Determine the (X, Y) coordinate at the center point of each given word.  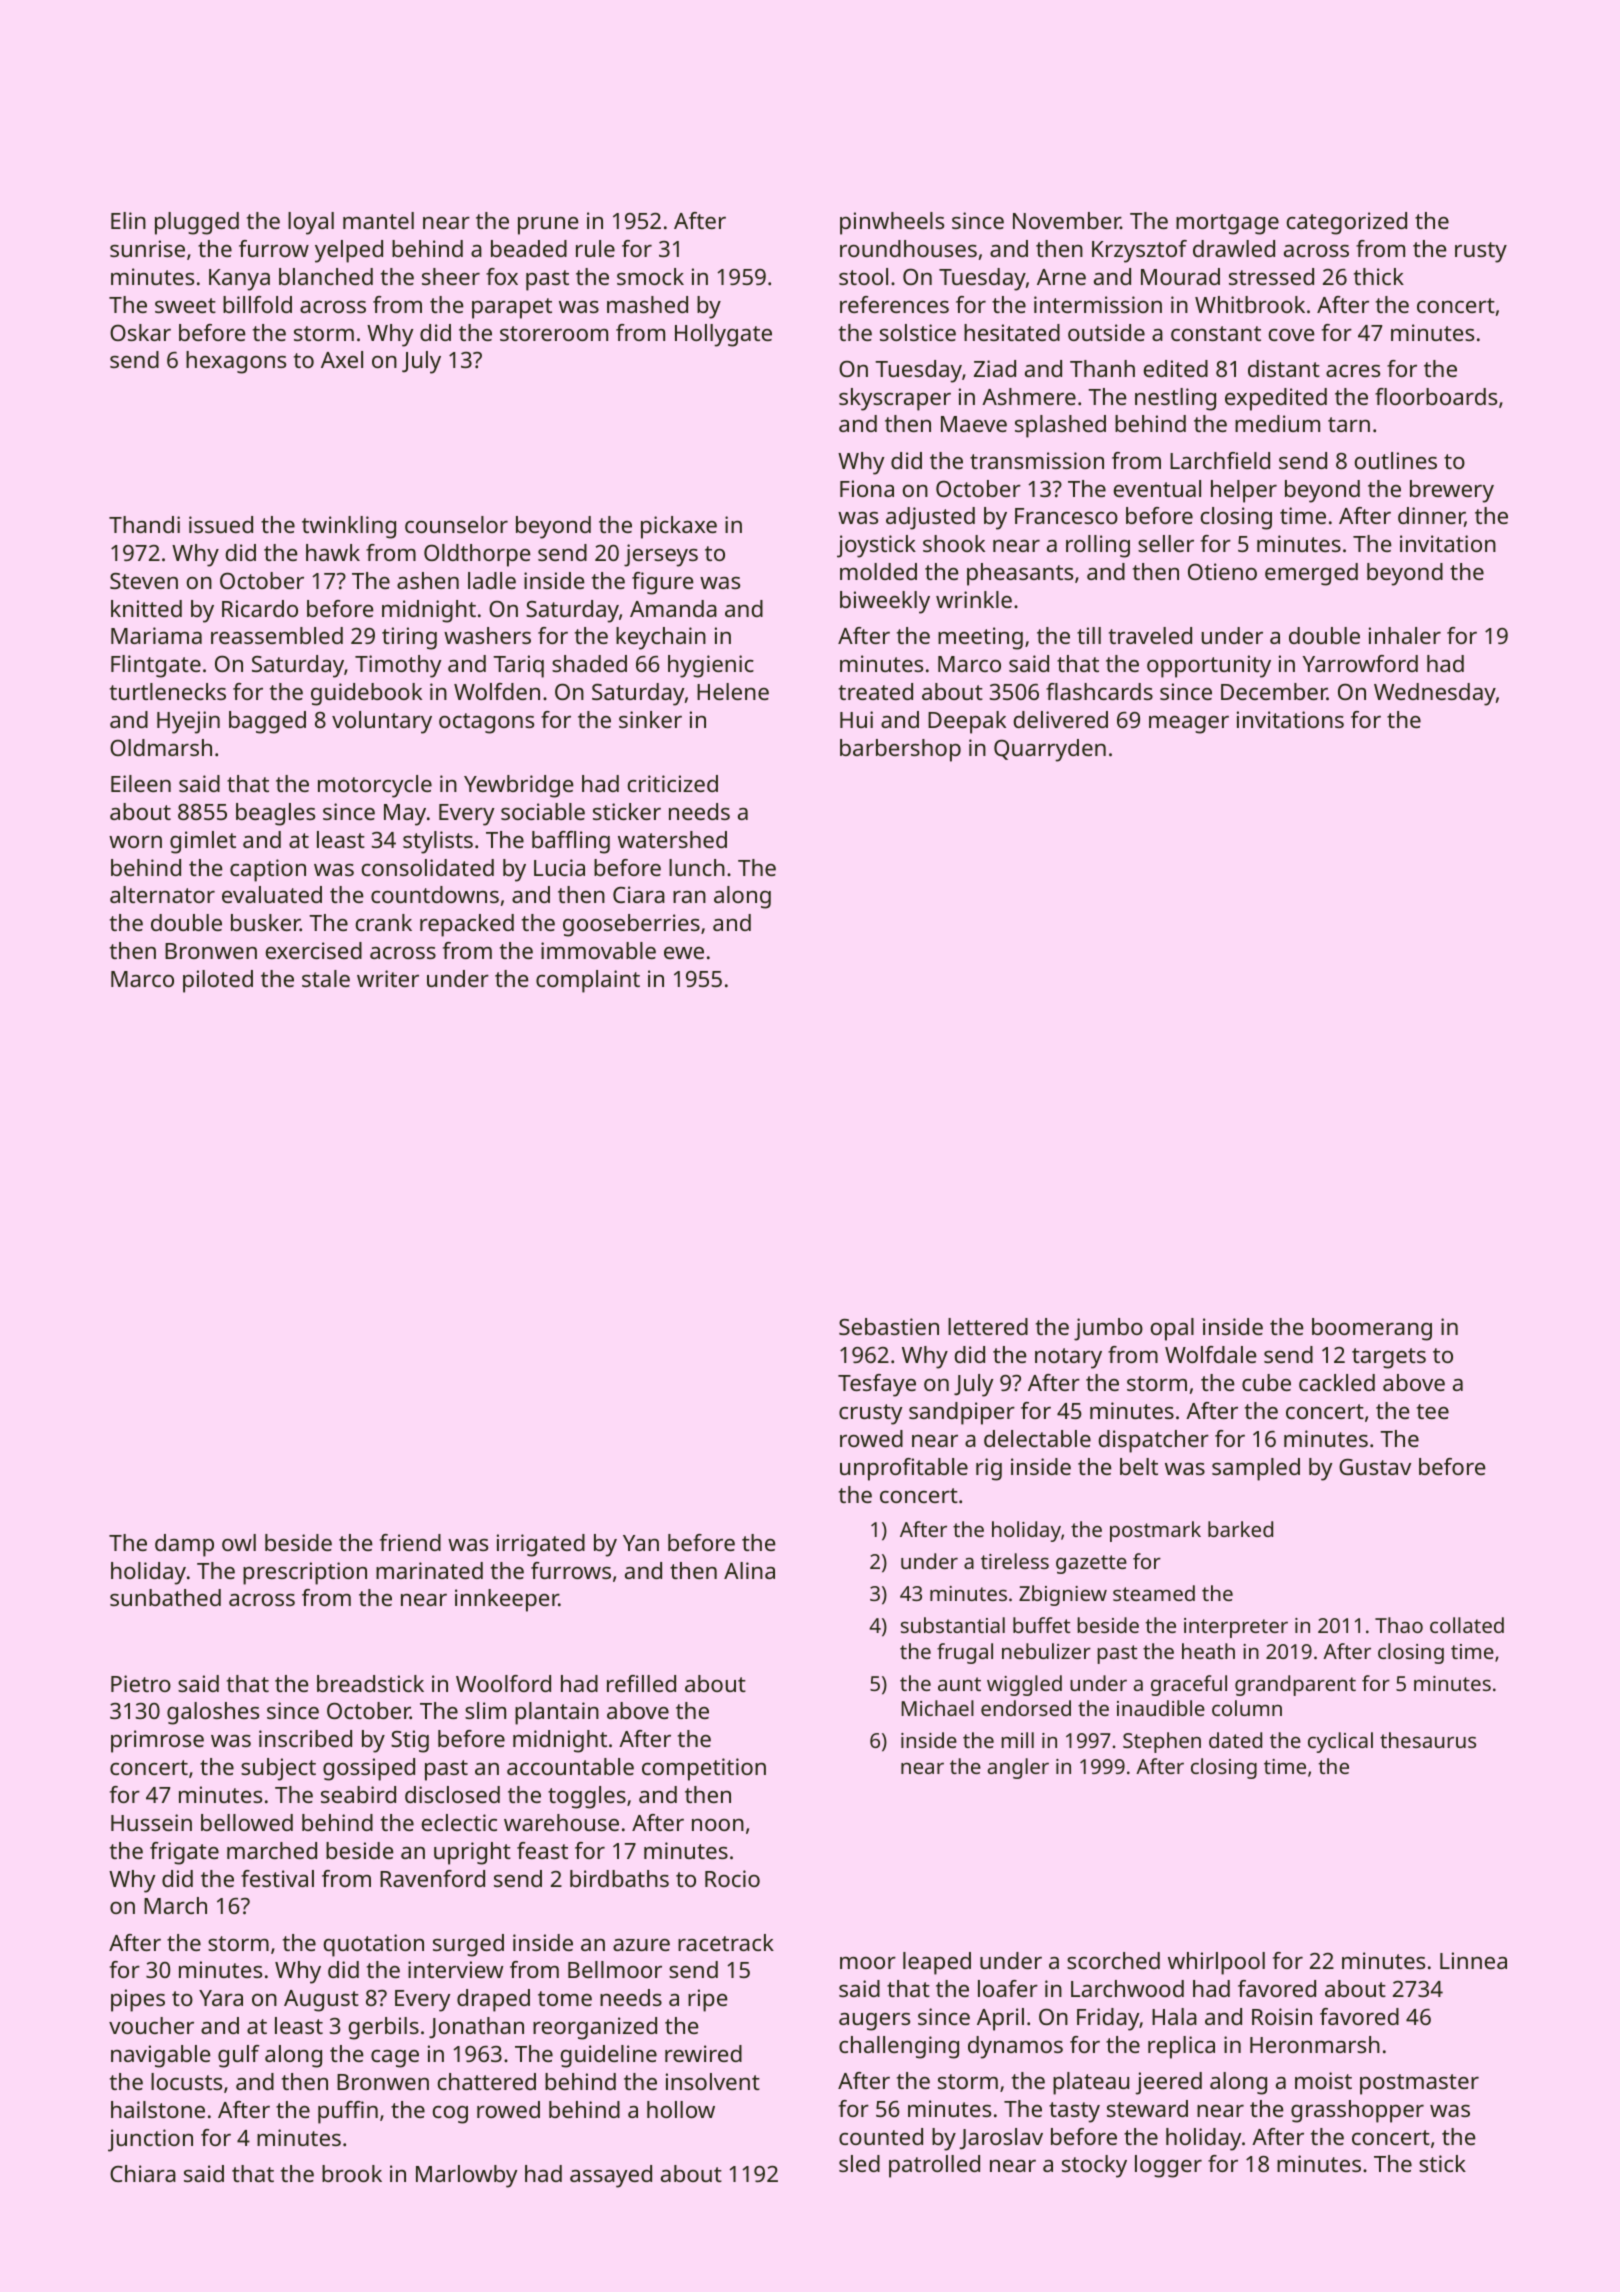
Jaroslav (1001, 2139)
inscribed (305, 1738)
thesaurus (1428, 1740)
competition (704, 1769)
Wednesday (1435, 694)
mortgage (1227, 224)
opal (1172, 1329)
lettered (988, 1326)
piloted (218, 981)
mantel (378, 220)
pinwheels (892, 223)
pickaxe (679, 527)
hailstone (158, 2109)
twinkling (349, 527)
